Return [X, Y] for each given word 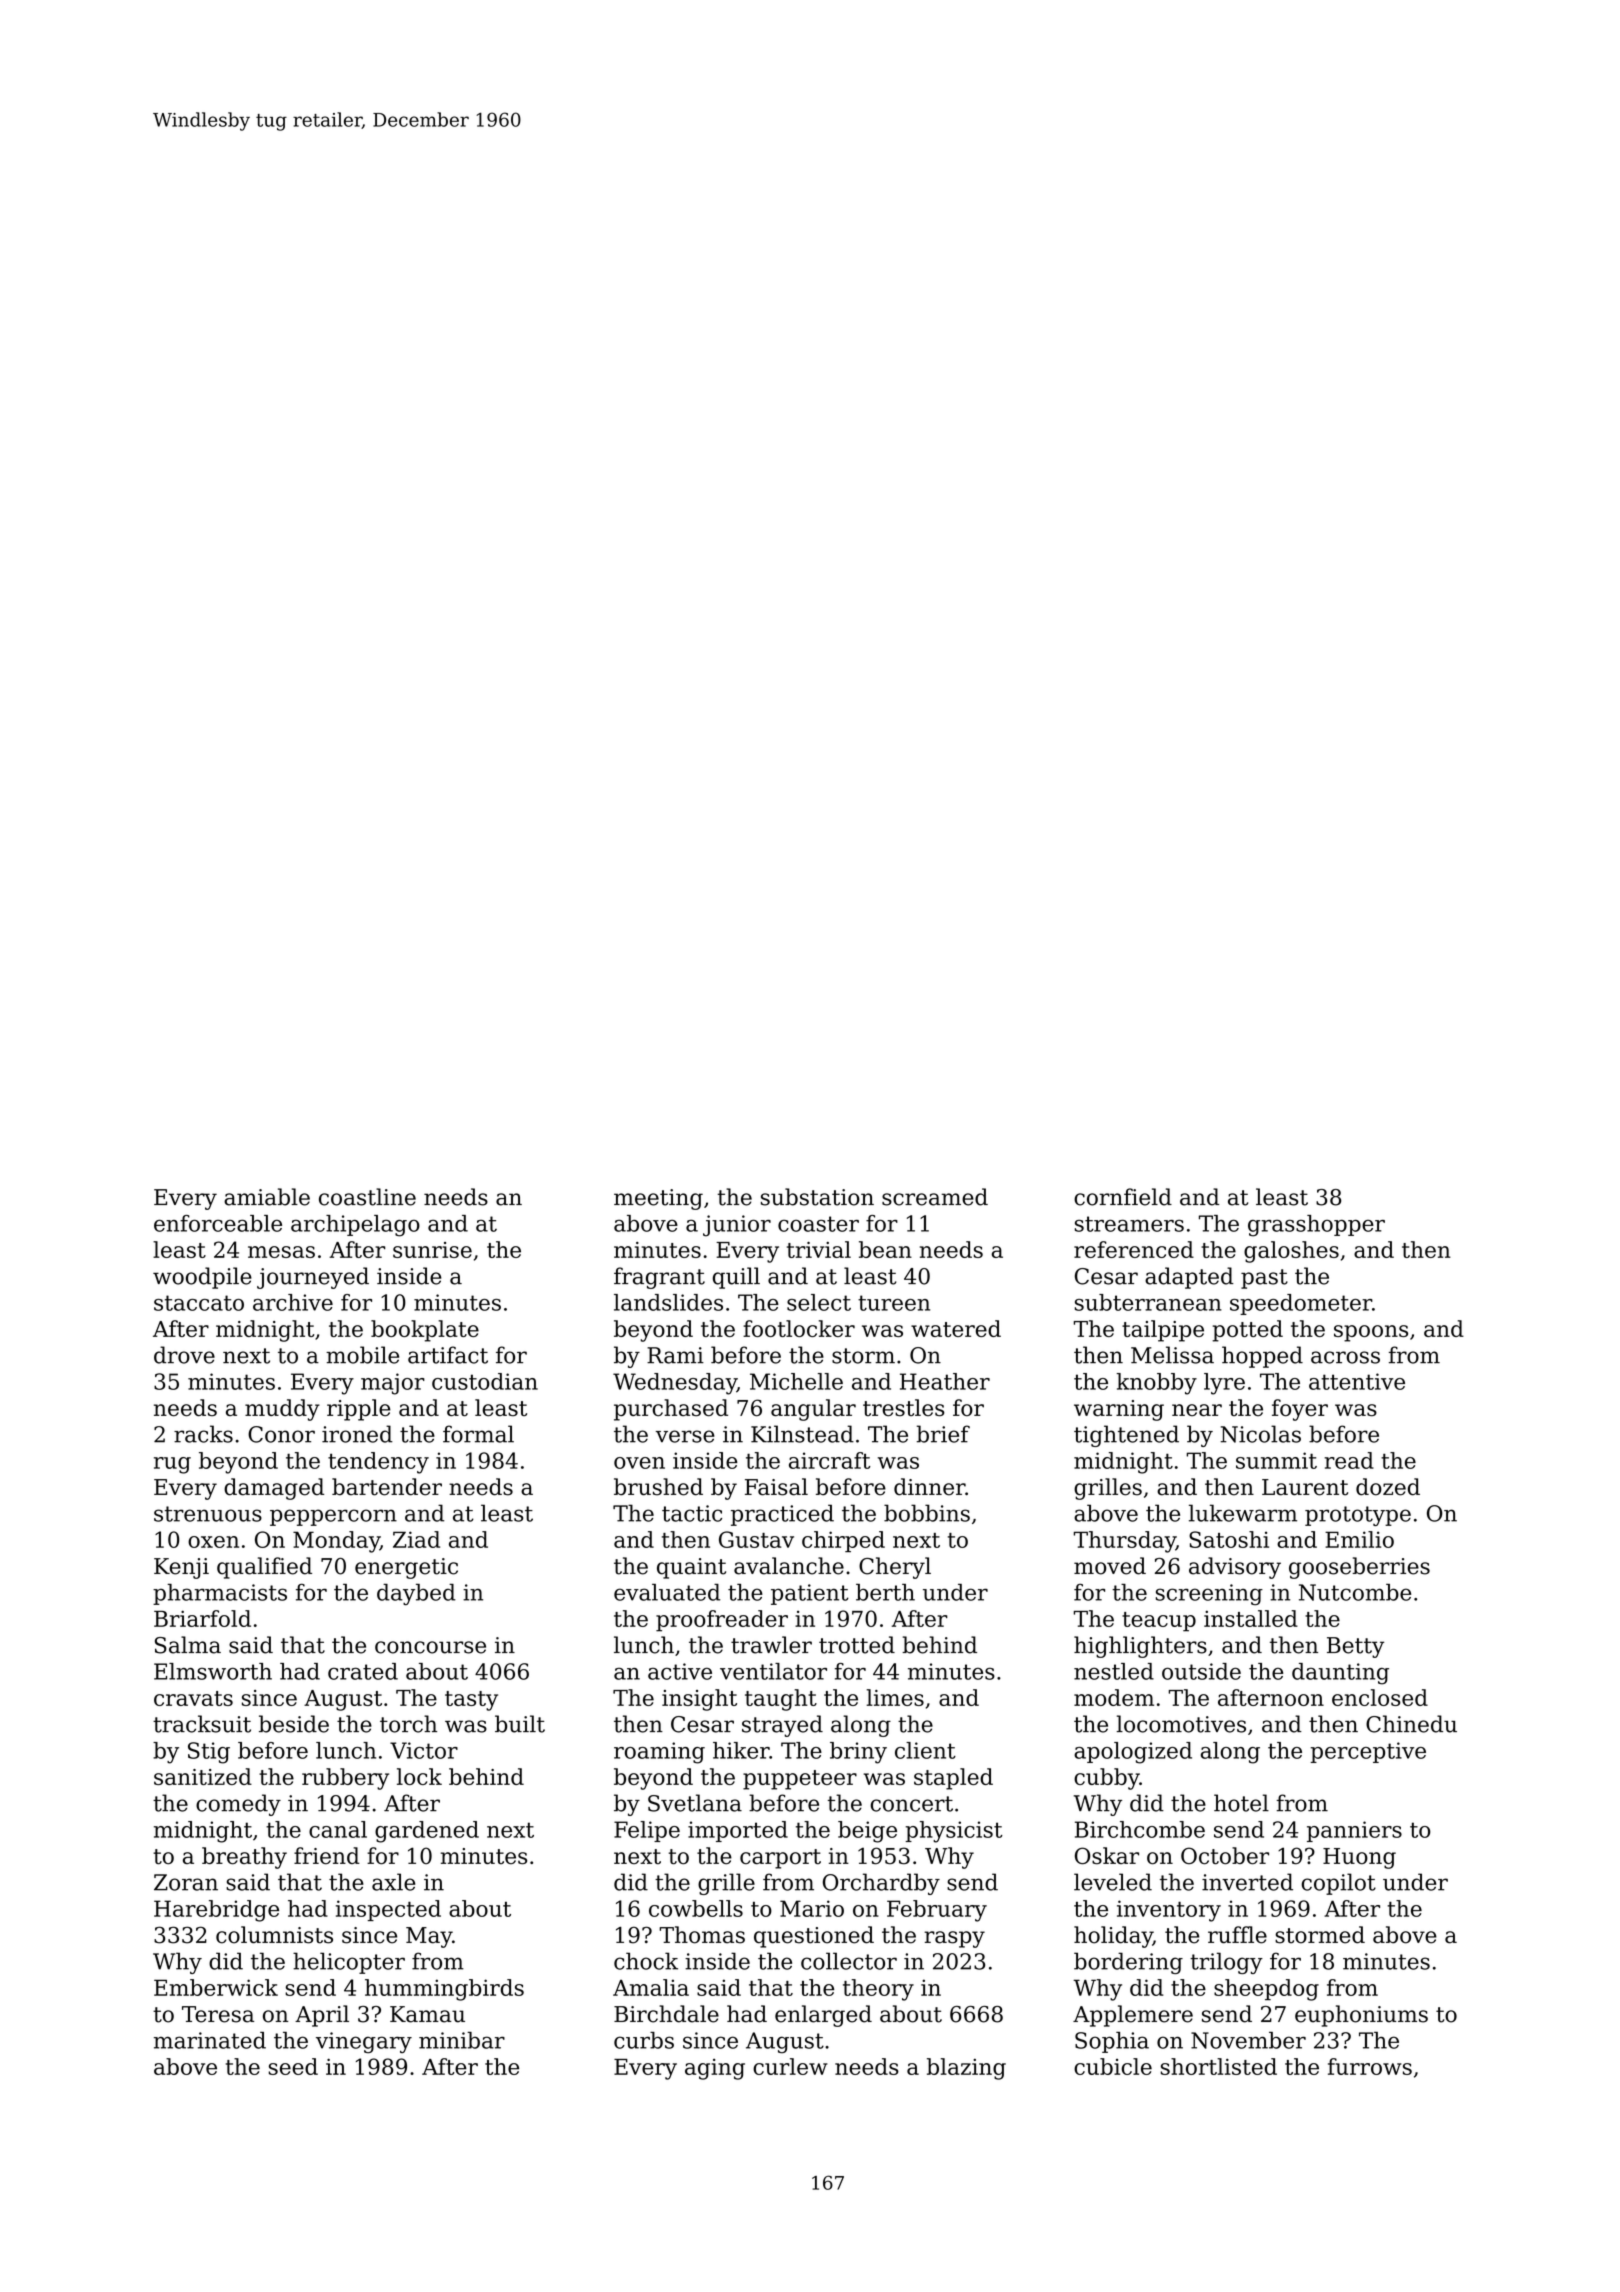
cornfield [1123, 1197]
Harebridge [216, 1911]
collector [849, 1961]
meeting [658, 1199]
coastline [367, 1197]
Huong [1359, 1858]
